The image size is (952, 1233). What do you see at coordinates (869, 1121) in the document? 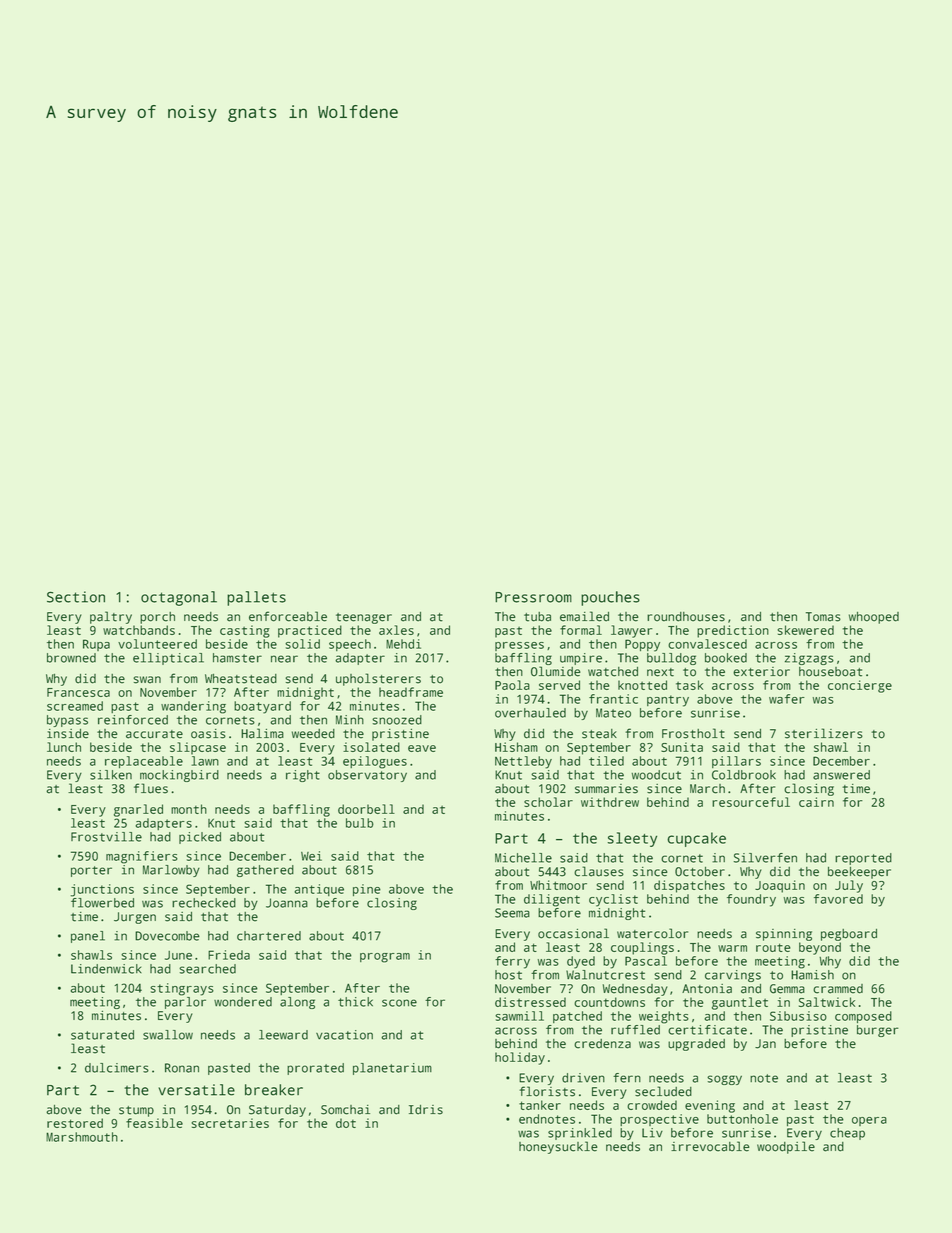
I see `opera` at bounding box center [869, 1121].
